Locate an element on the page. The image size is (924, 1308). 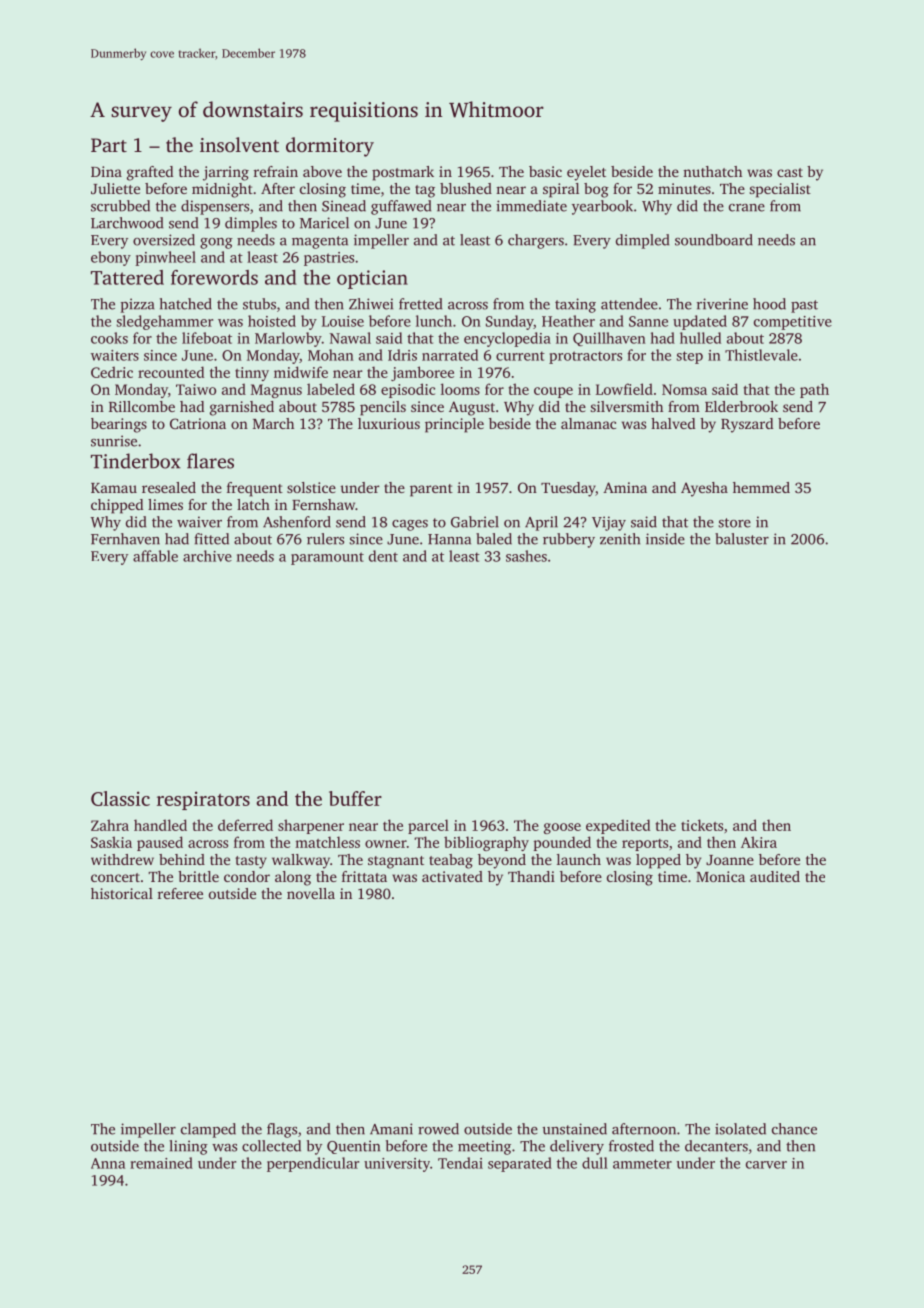
cast is located at coordinates (790, 172).
